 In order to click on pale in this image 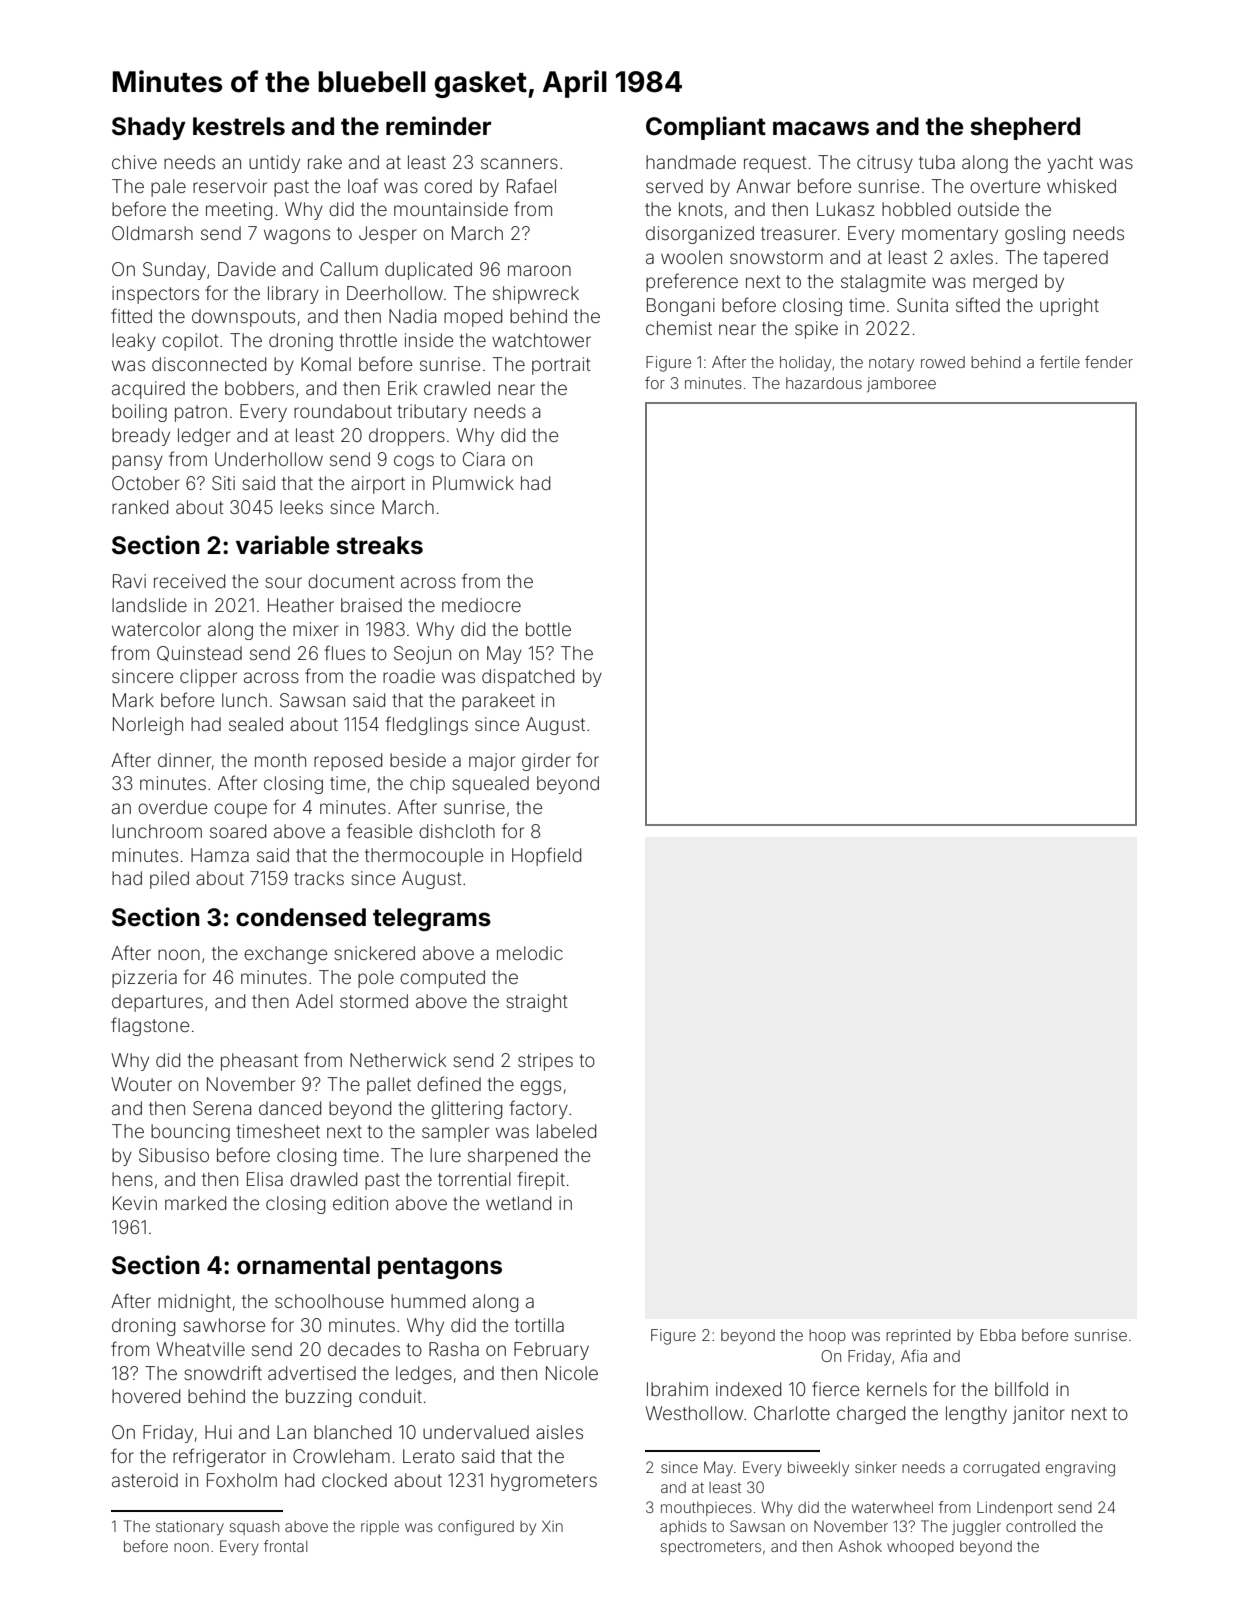, I will do `click(168, 188)`.
